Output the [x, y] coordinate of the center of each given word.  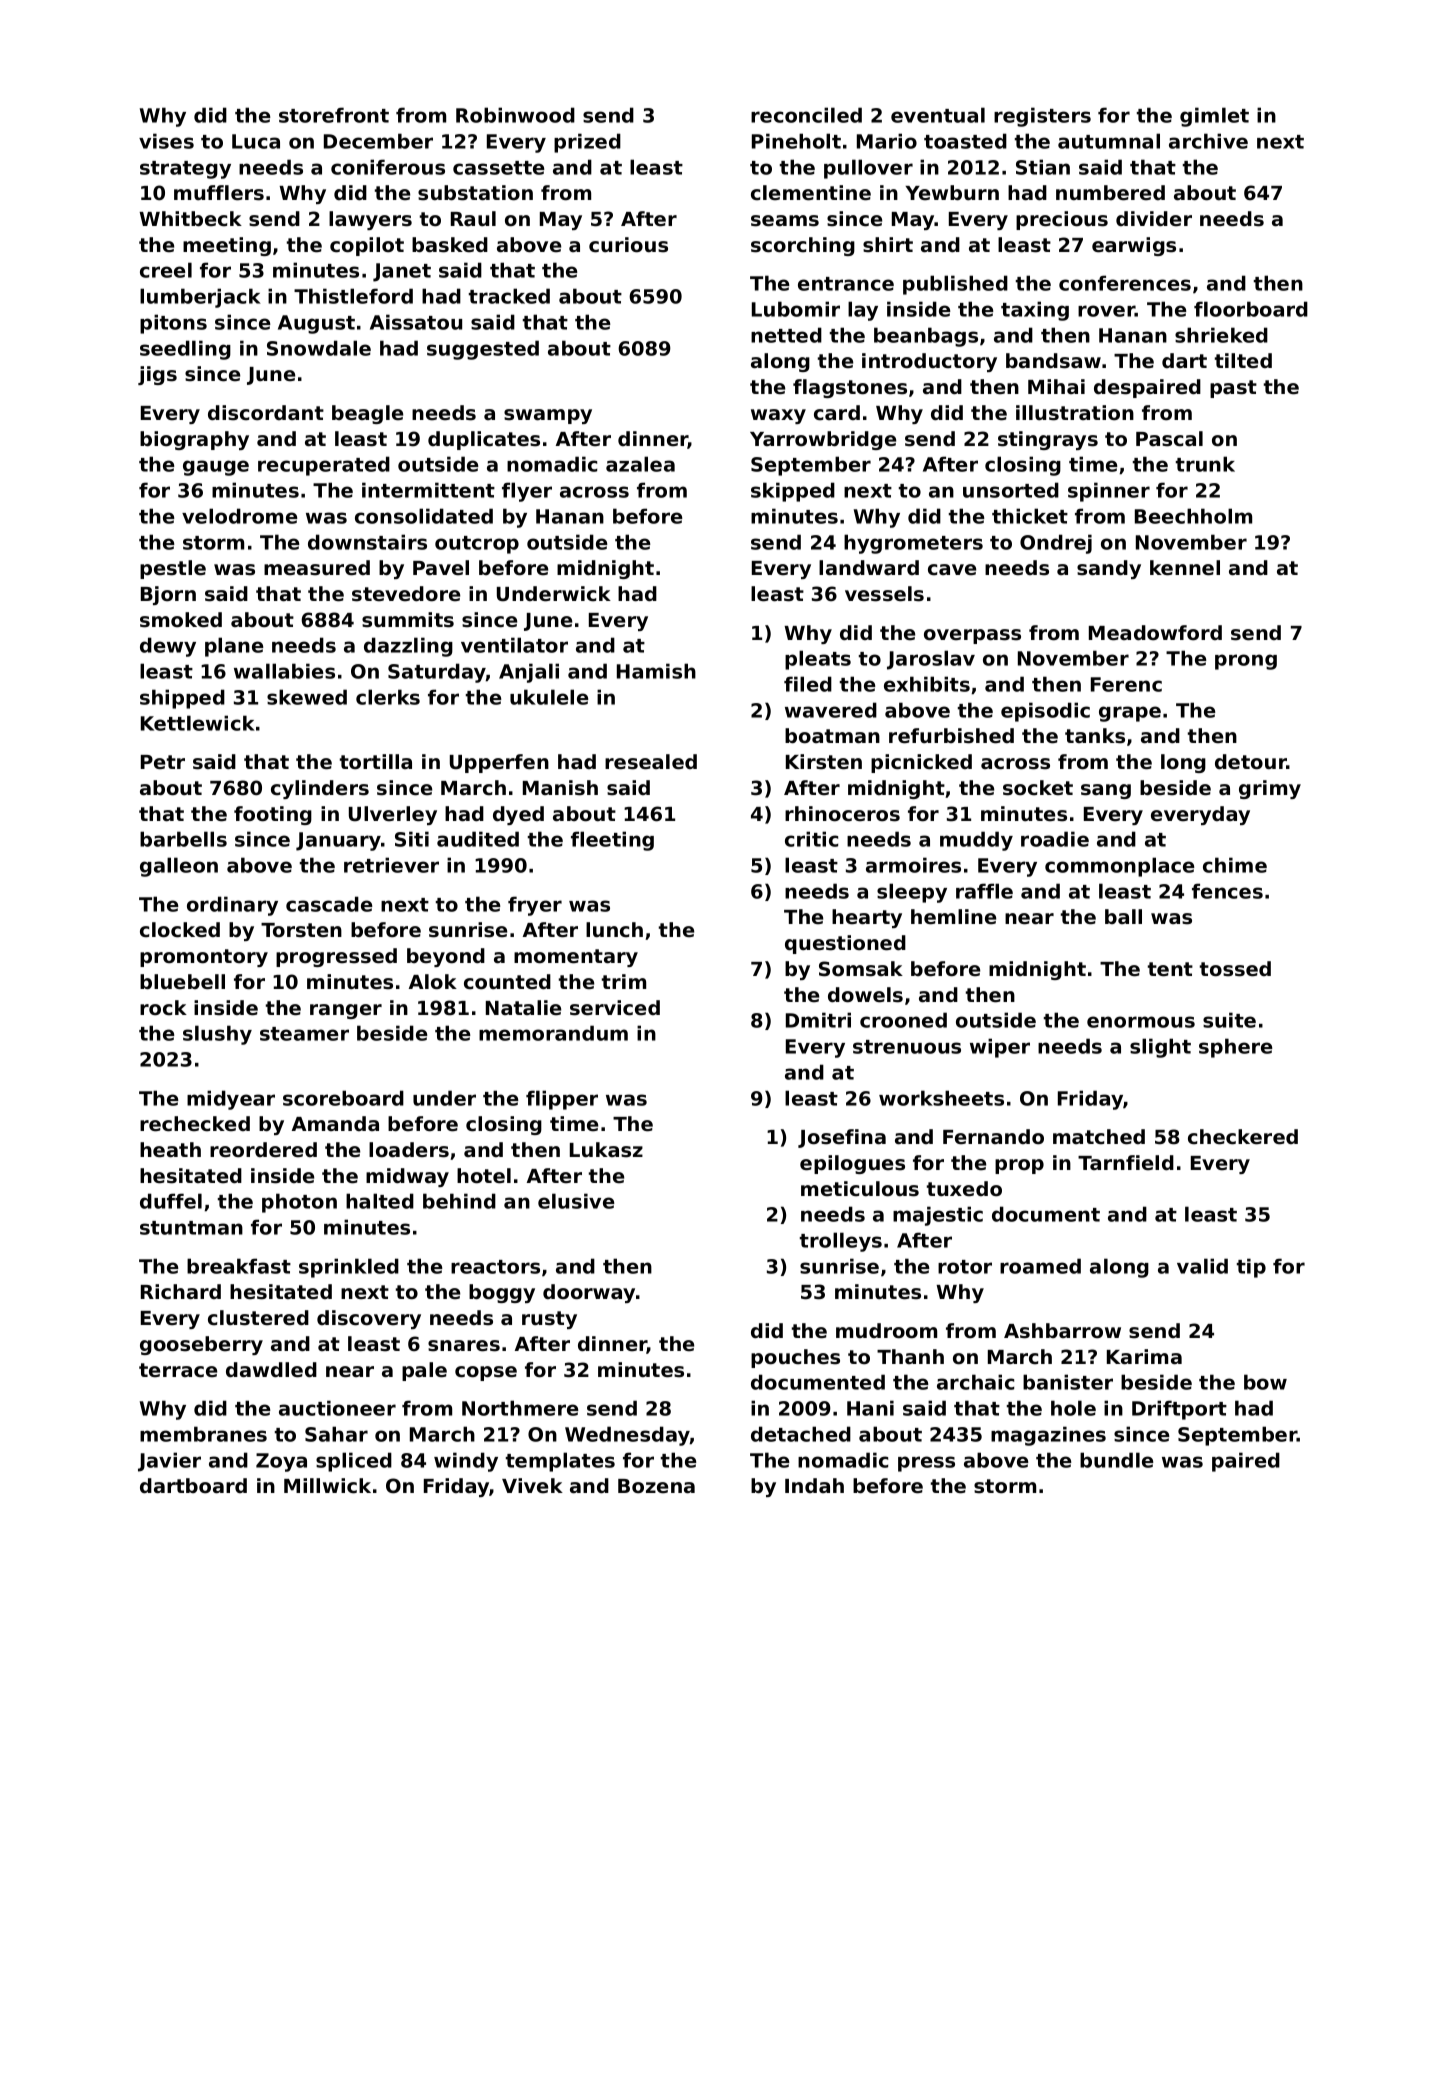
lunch [614, 929]
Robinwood [515, 115]
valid [1202, 1266]
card [837, 412]
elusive [576, 1201]
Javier [169, 1462]
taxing [1035, 311]
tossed [1235, 969]
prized [587, 143]
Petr [163, 762]
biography [194, 440]
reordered [263, 1150]
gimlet [1214, 117]
